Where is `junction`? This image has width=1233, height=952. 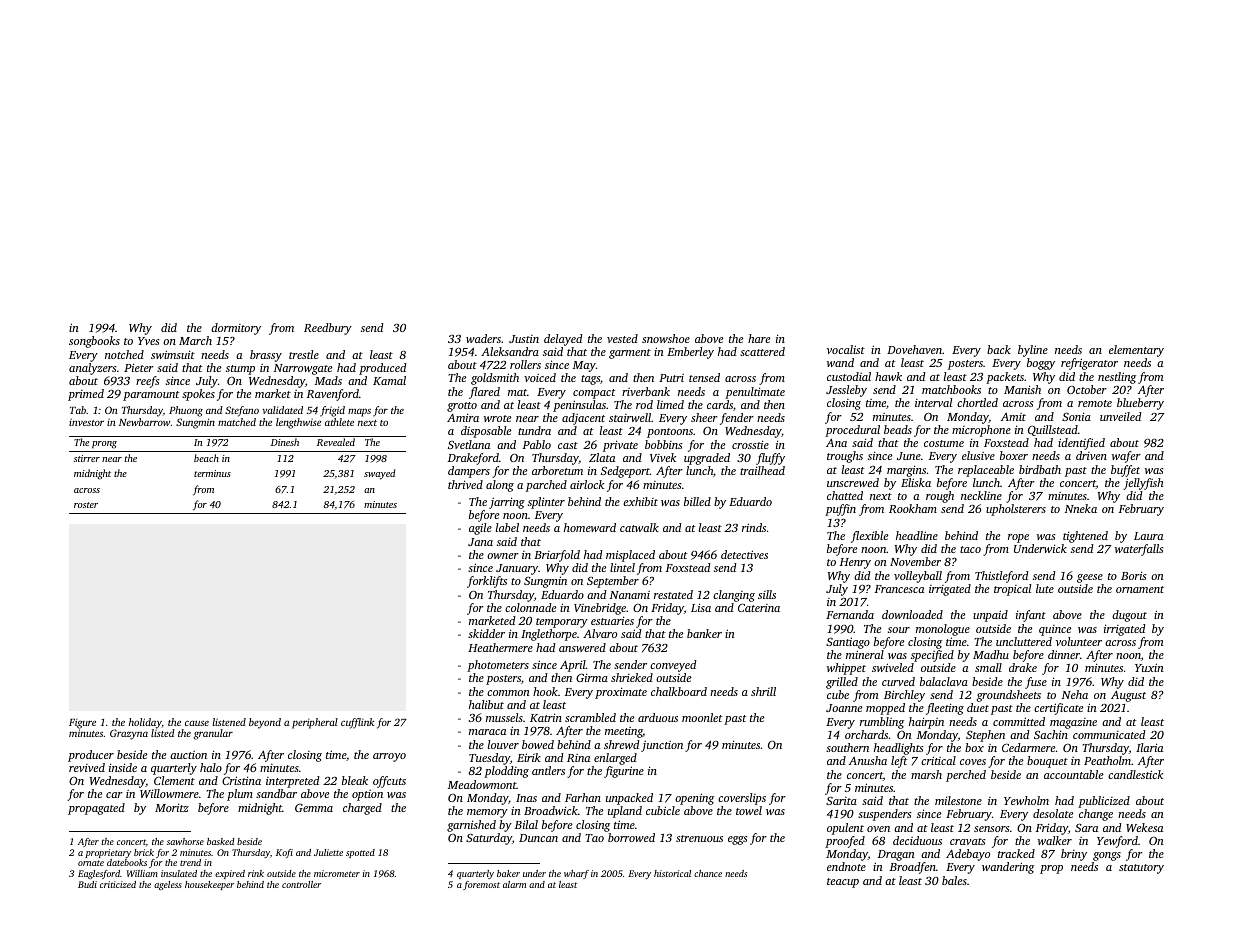
junction is located at coordinates (662, 746).
